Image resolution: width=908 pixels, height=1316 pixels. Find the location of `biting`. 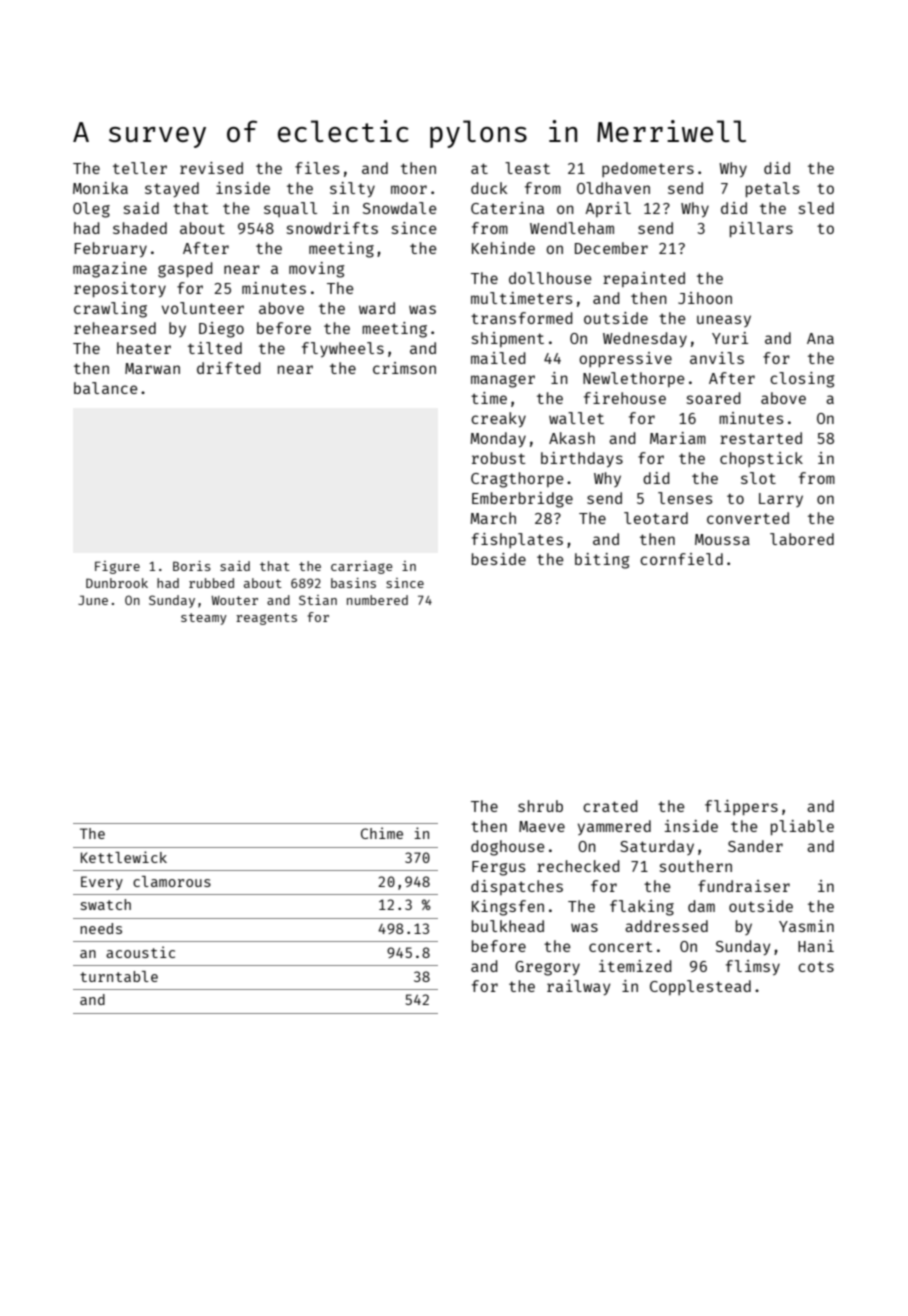

biting is located at coordinates (602, 561).
